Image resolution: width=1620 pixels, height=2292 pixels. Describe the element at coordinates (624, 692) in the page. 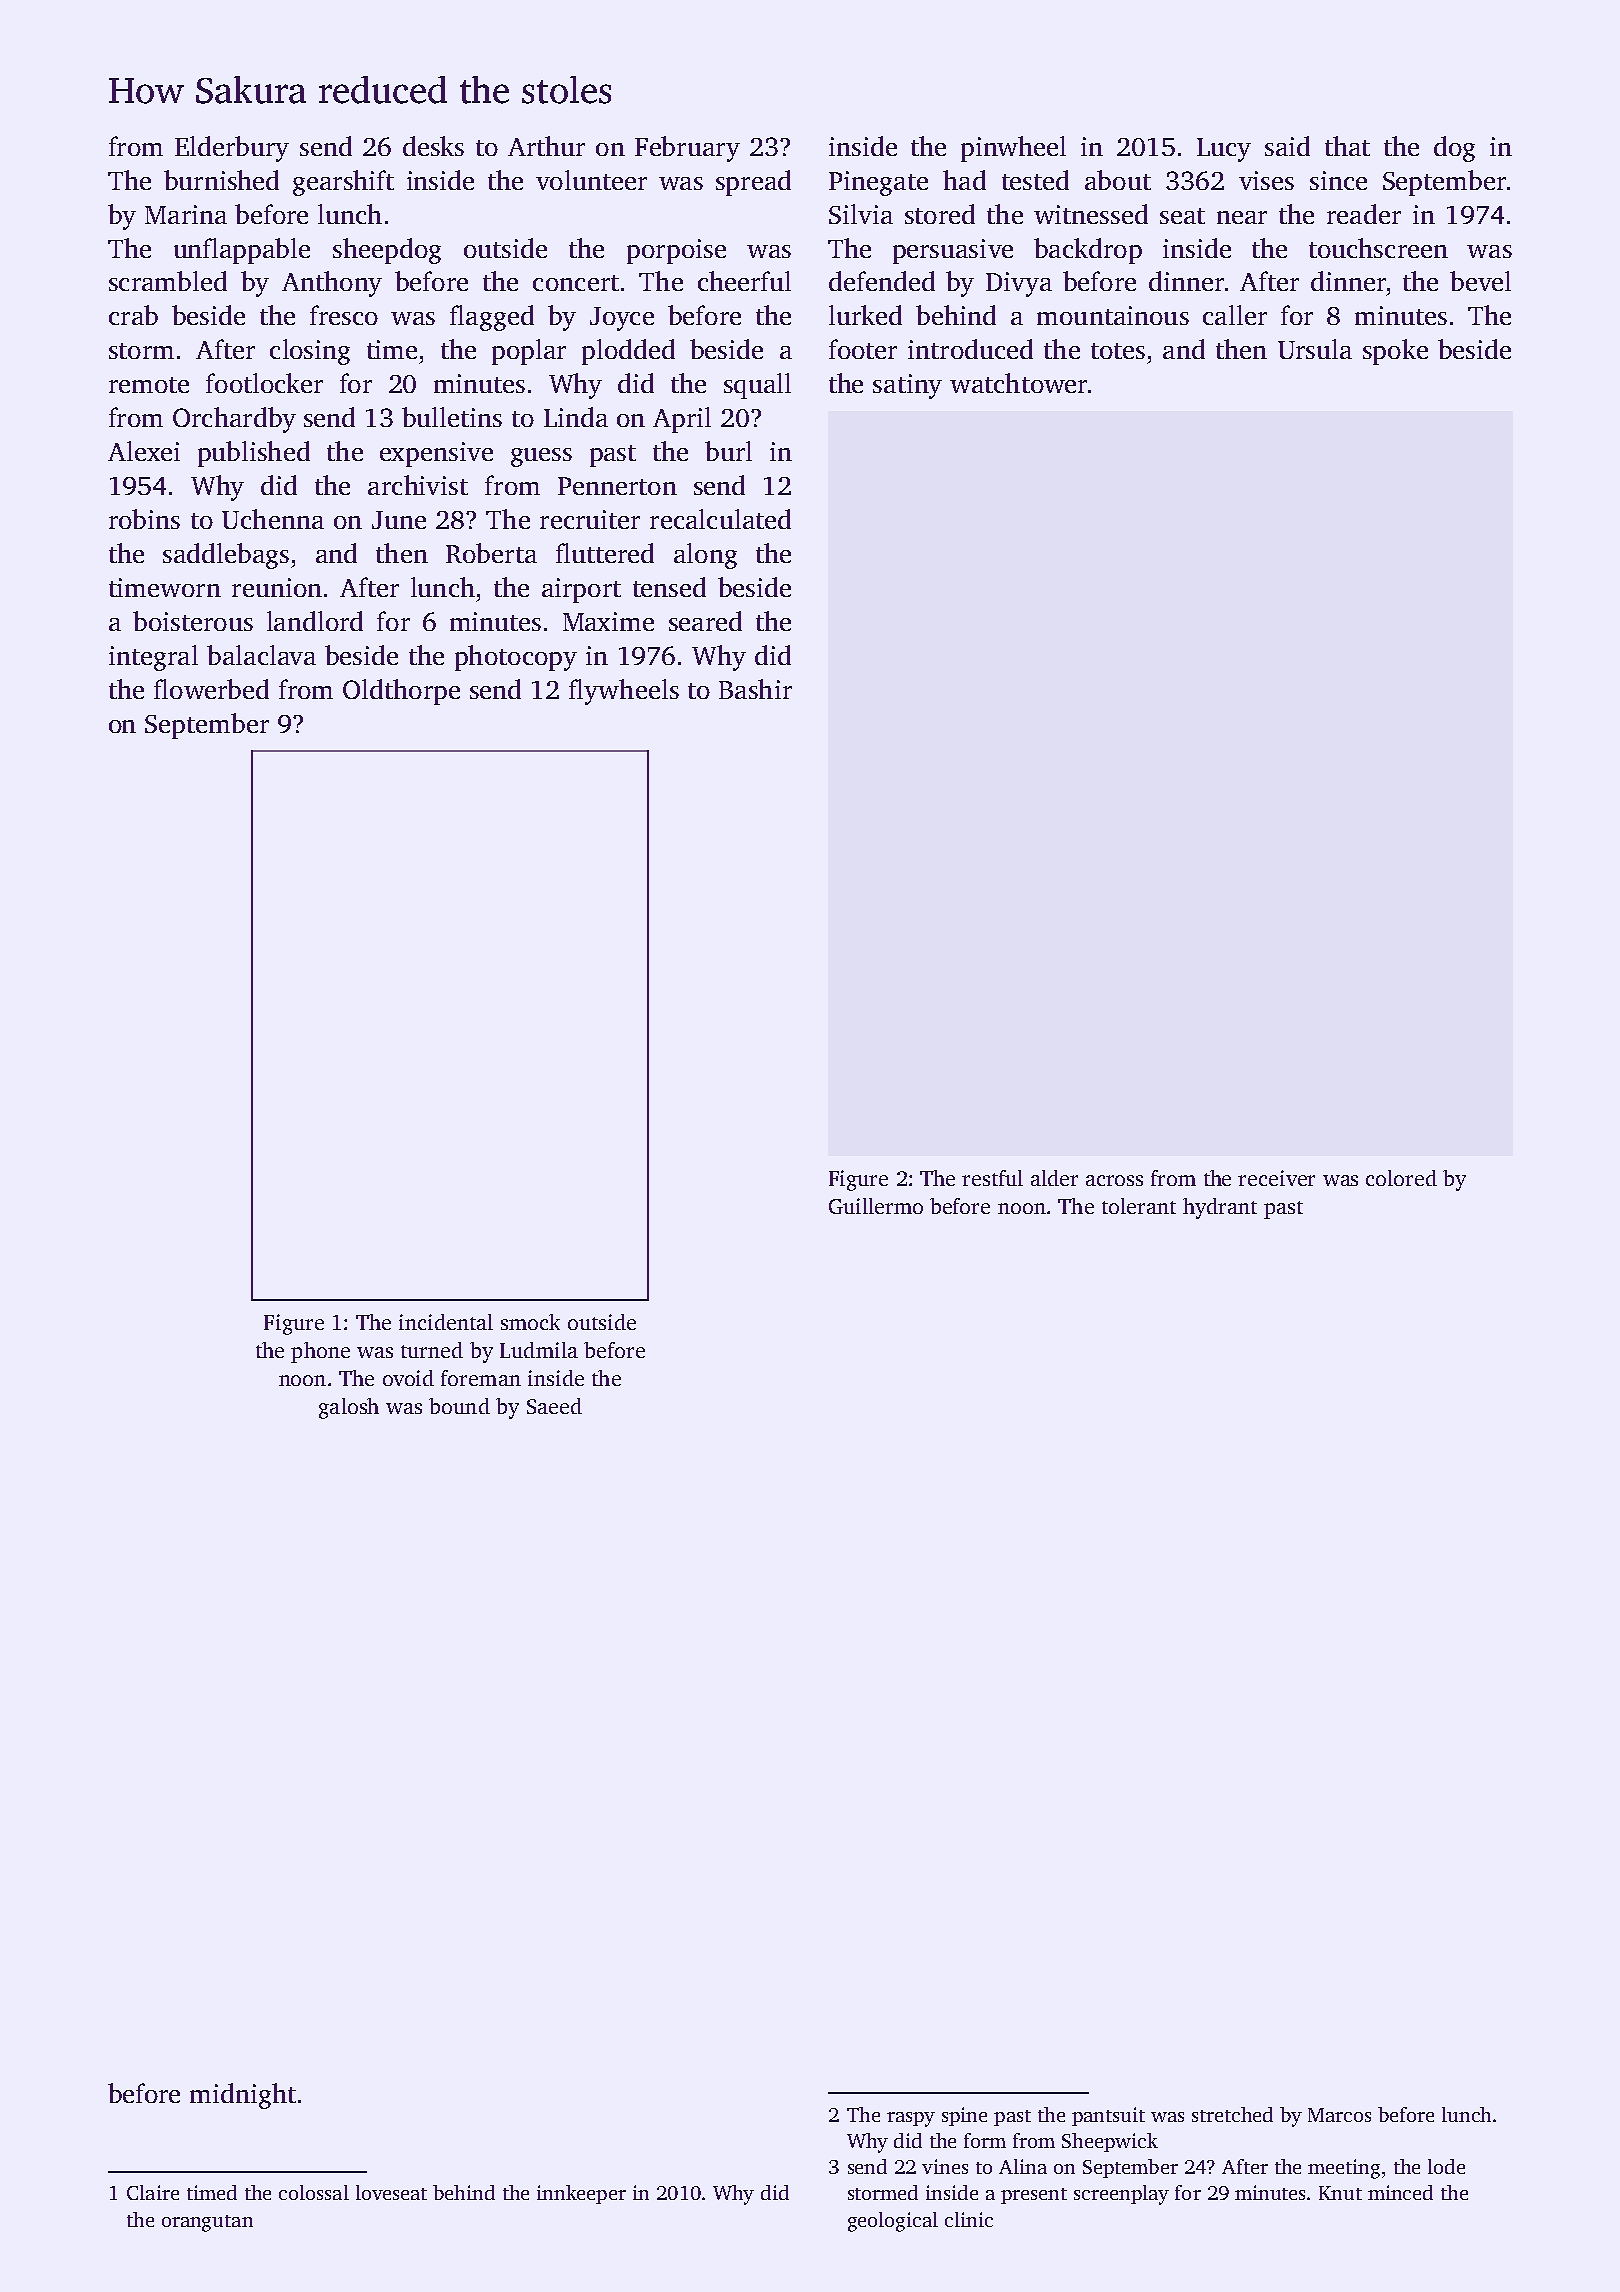

I see `flywheels` at that location.
